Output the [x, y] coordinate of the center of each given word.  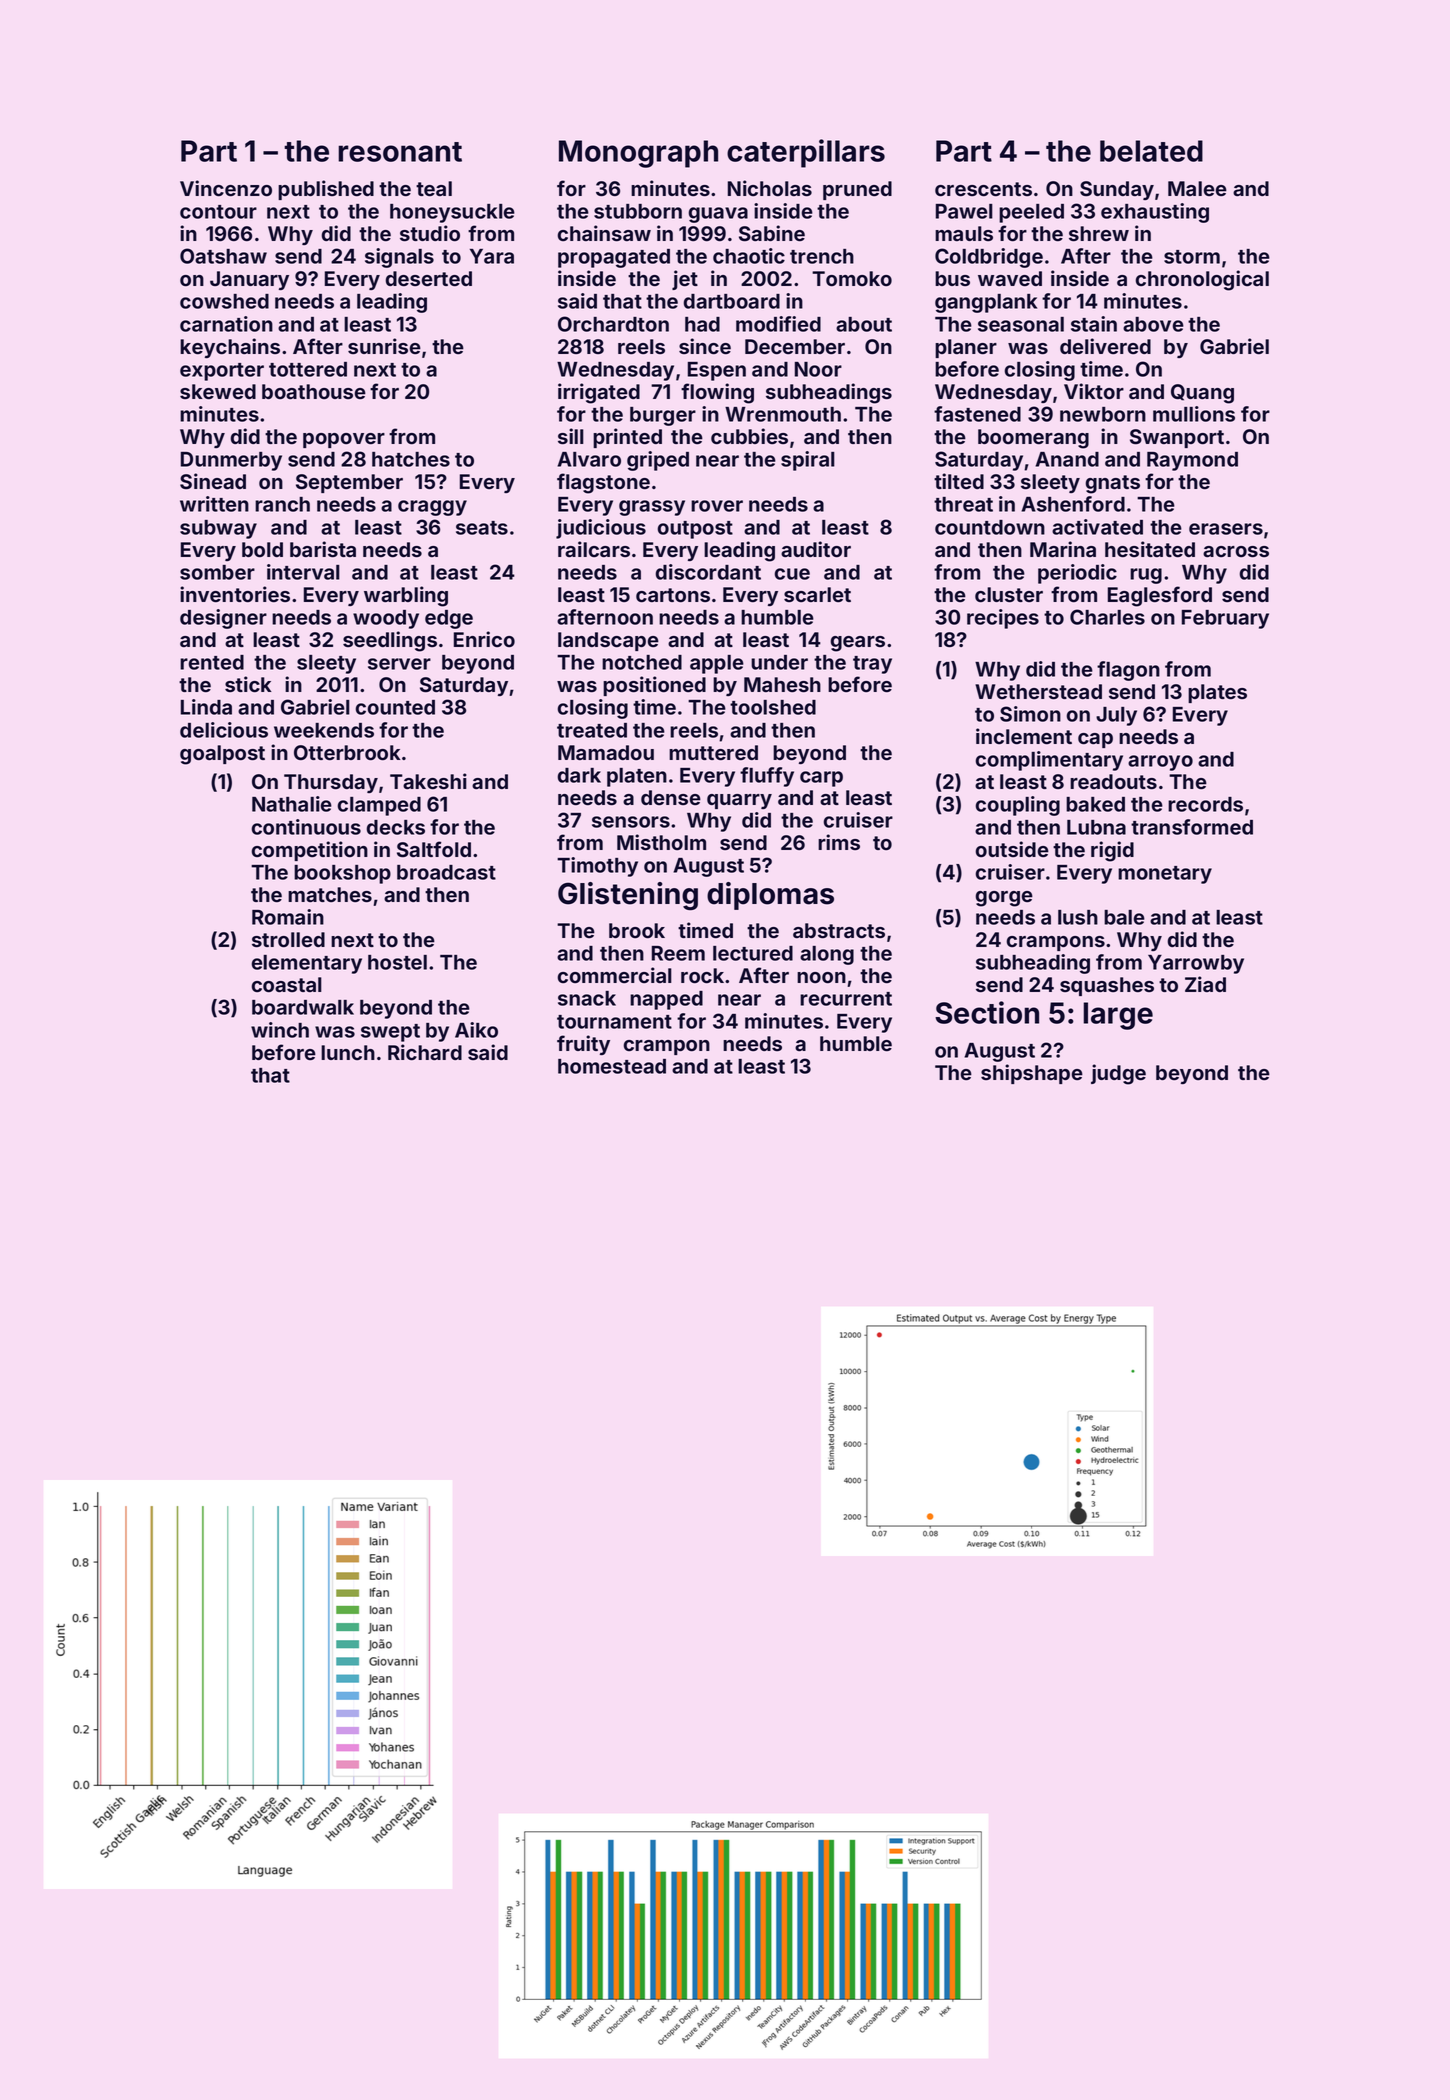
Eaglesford [1160, 596]
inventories [235, 594]
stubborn [638, 211]
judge [1118, 1074]
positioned [654, 686]
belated [1151, 151]
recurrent [846, 999]
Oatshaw [223, 256]
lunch [348, 1052]
